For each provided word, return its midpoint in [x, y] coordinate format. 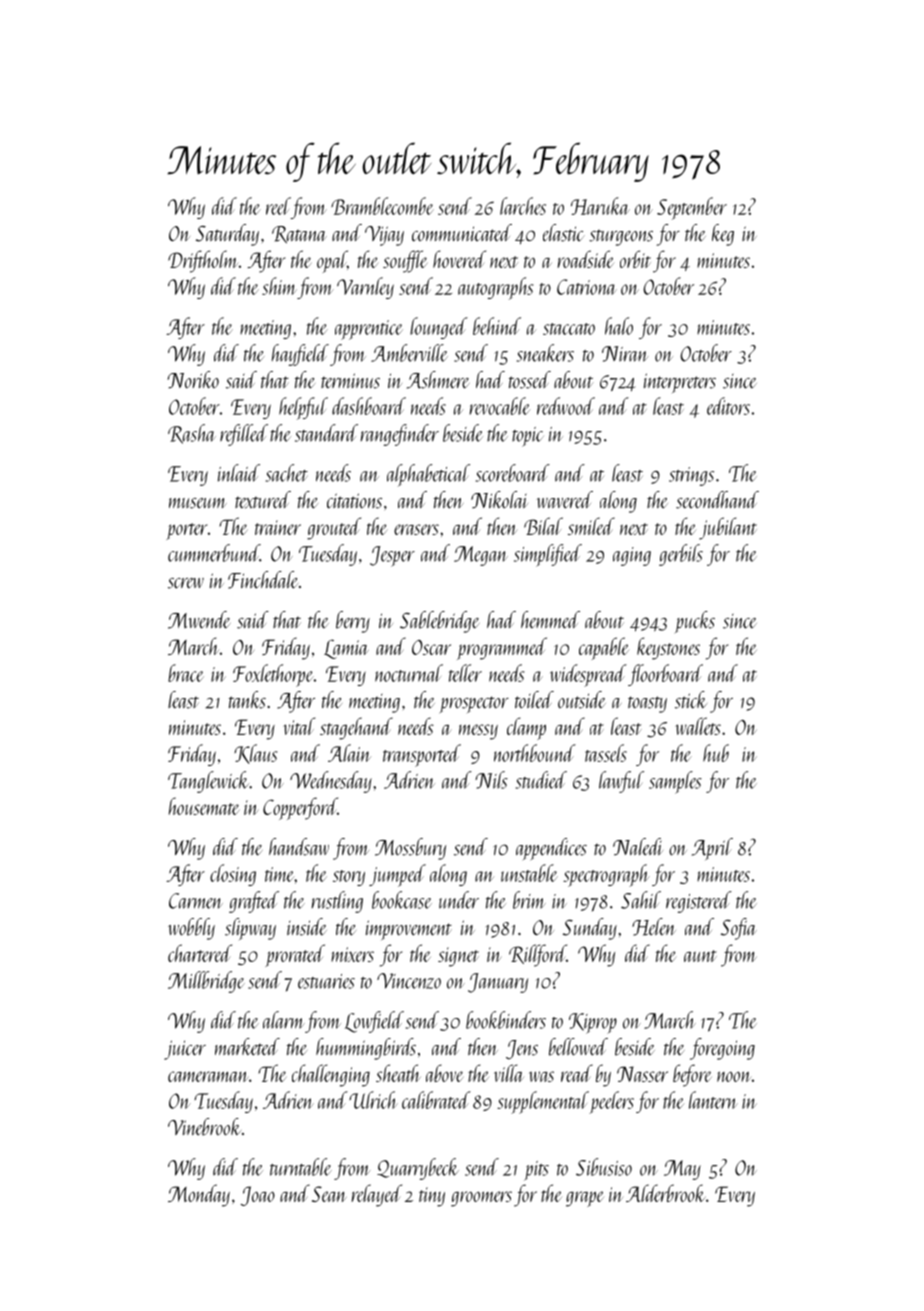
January [498, 983]
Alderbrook [665, 1193]
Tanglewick [208, 782]
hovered [459, 259]
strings [691, 476]
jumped [397, 875]
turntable [301, 1167]
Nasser [642, 1074]
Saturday [227, 235]
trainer [278, 527]
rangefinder [400, 435]
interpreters [680, 383]
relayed [377, 1195]
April [712, 849]
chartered [200, 953]
